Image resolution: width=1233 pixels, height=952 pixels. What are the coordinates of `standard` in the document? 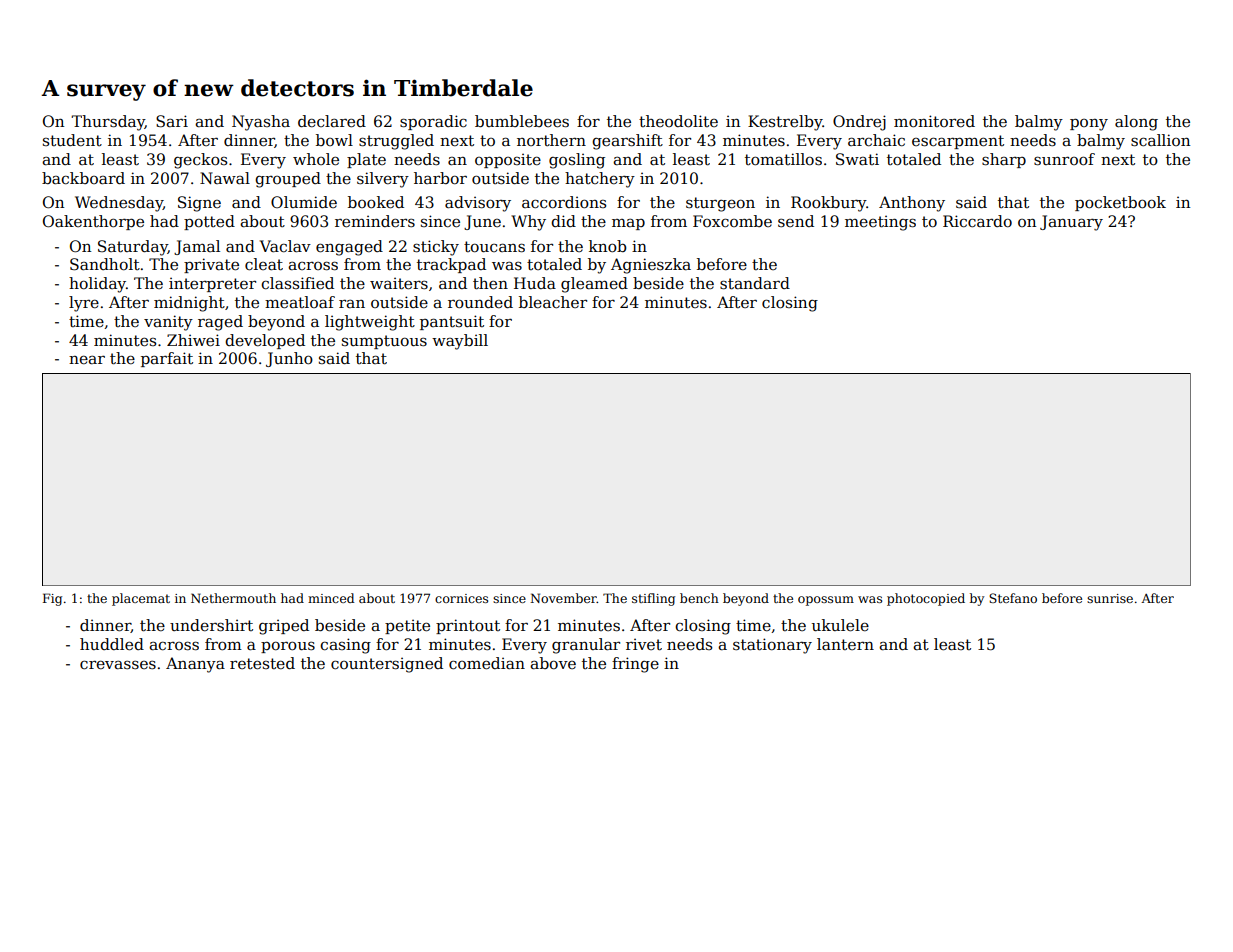 It's located at (755, 283).
